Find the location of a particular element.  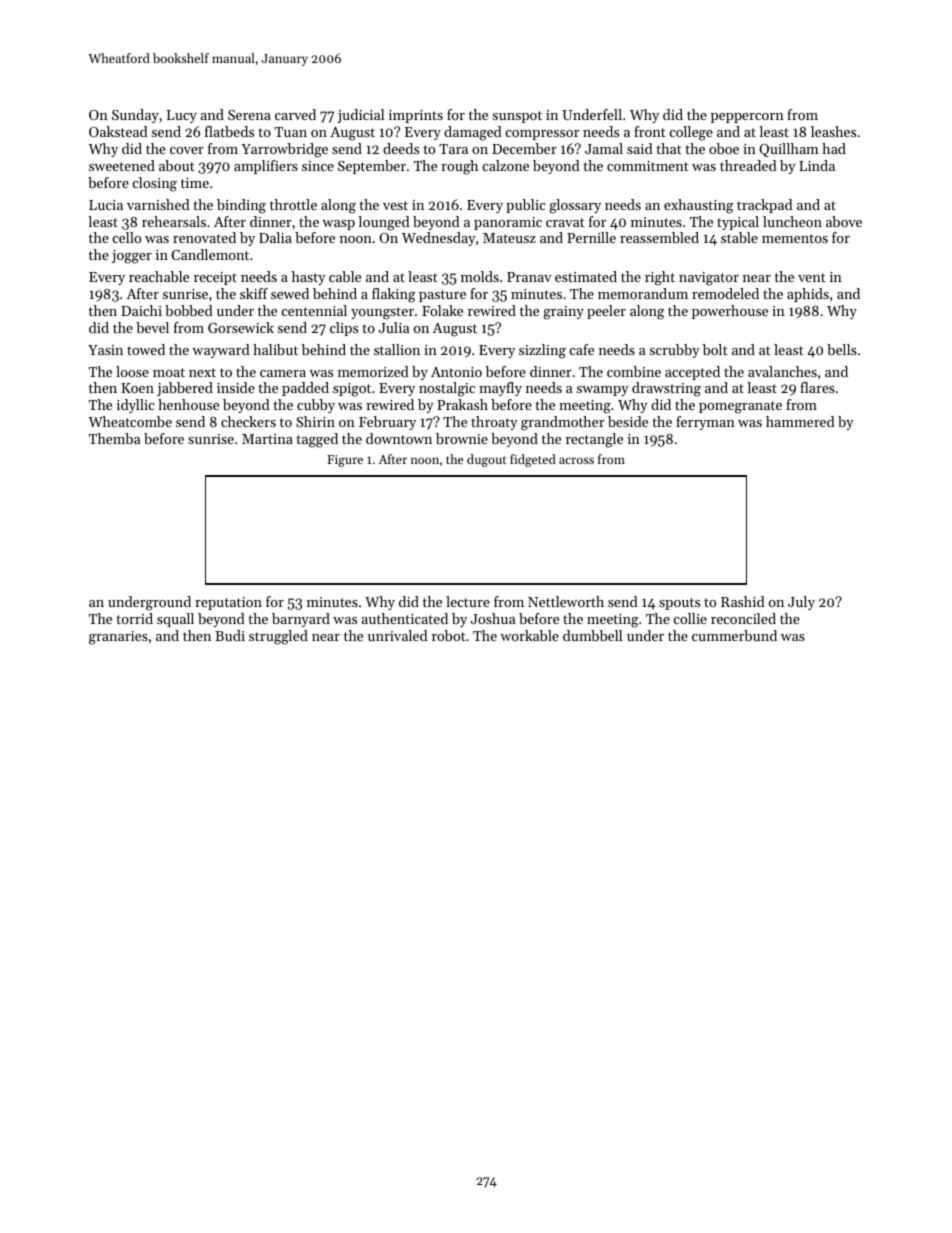

sizzling is located at coordinates (542, 351).
